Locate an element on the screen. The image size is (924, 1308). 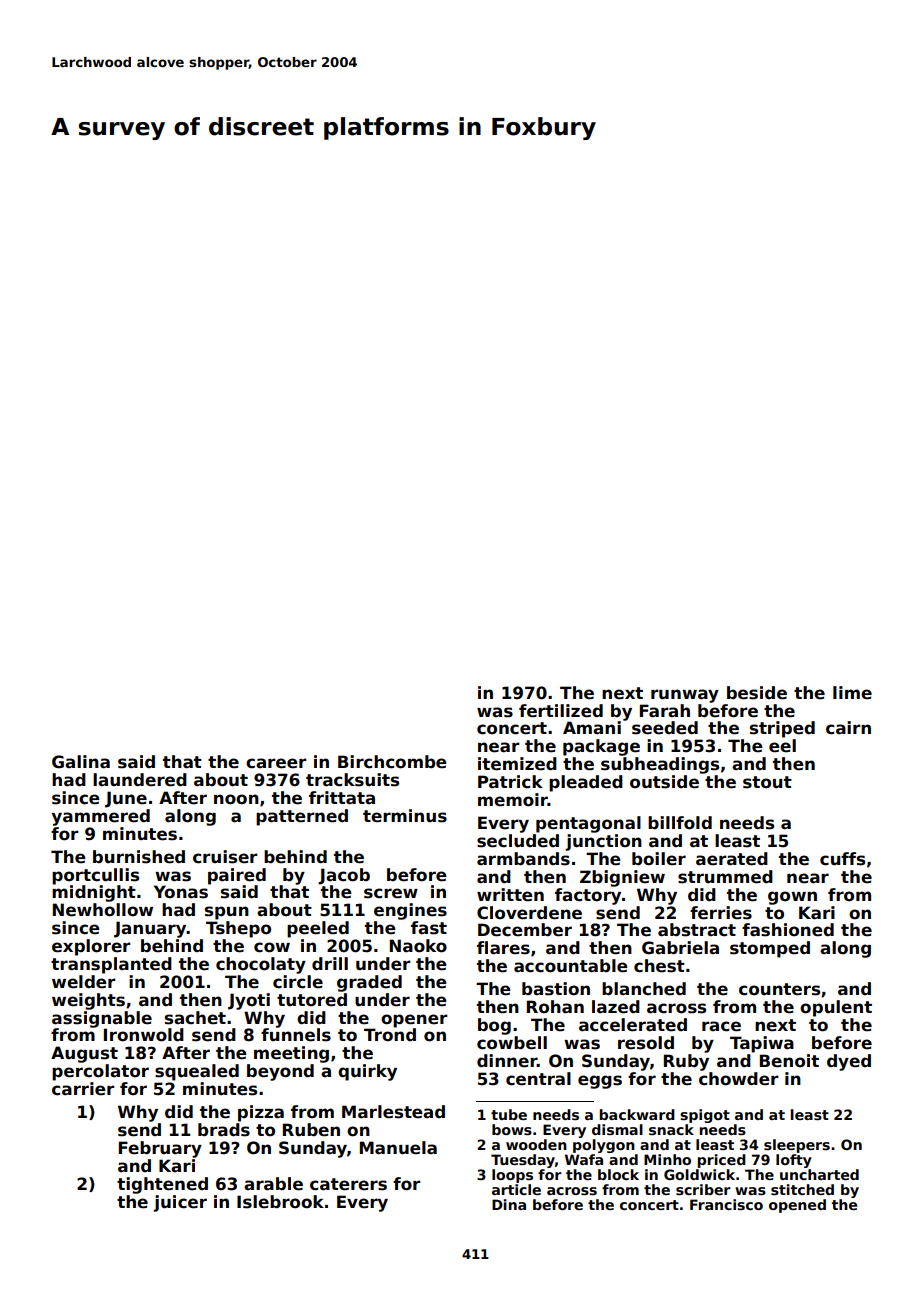
lime is located at coordinates (852, 693).
